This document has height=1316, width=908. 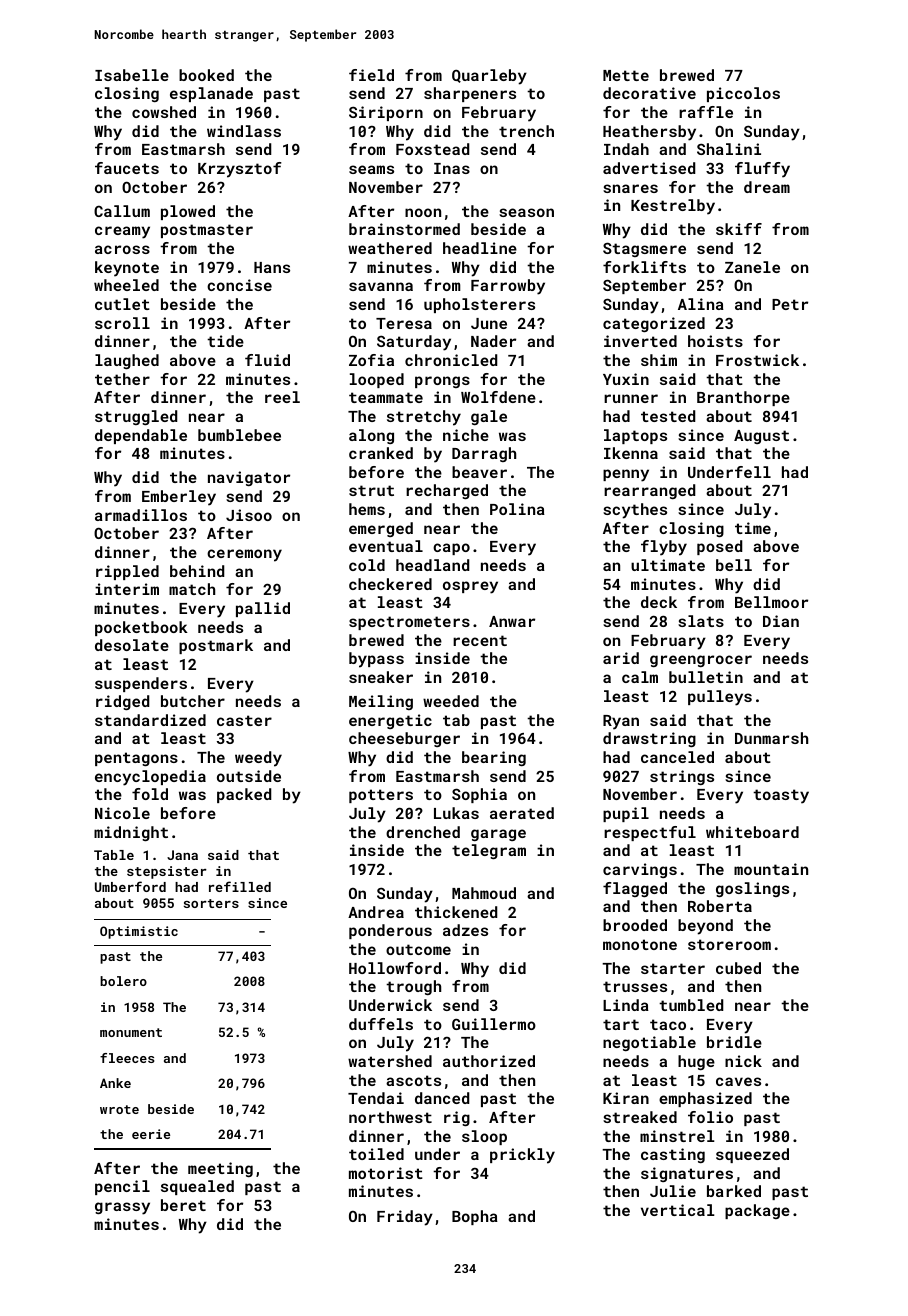 I want to click on aerated, so click(x=522, y=813).
